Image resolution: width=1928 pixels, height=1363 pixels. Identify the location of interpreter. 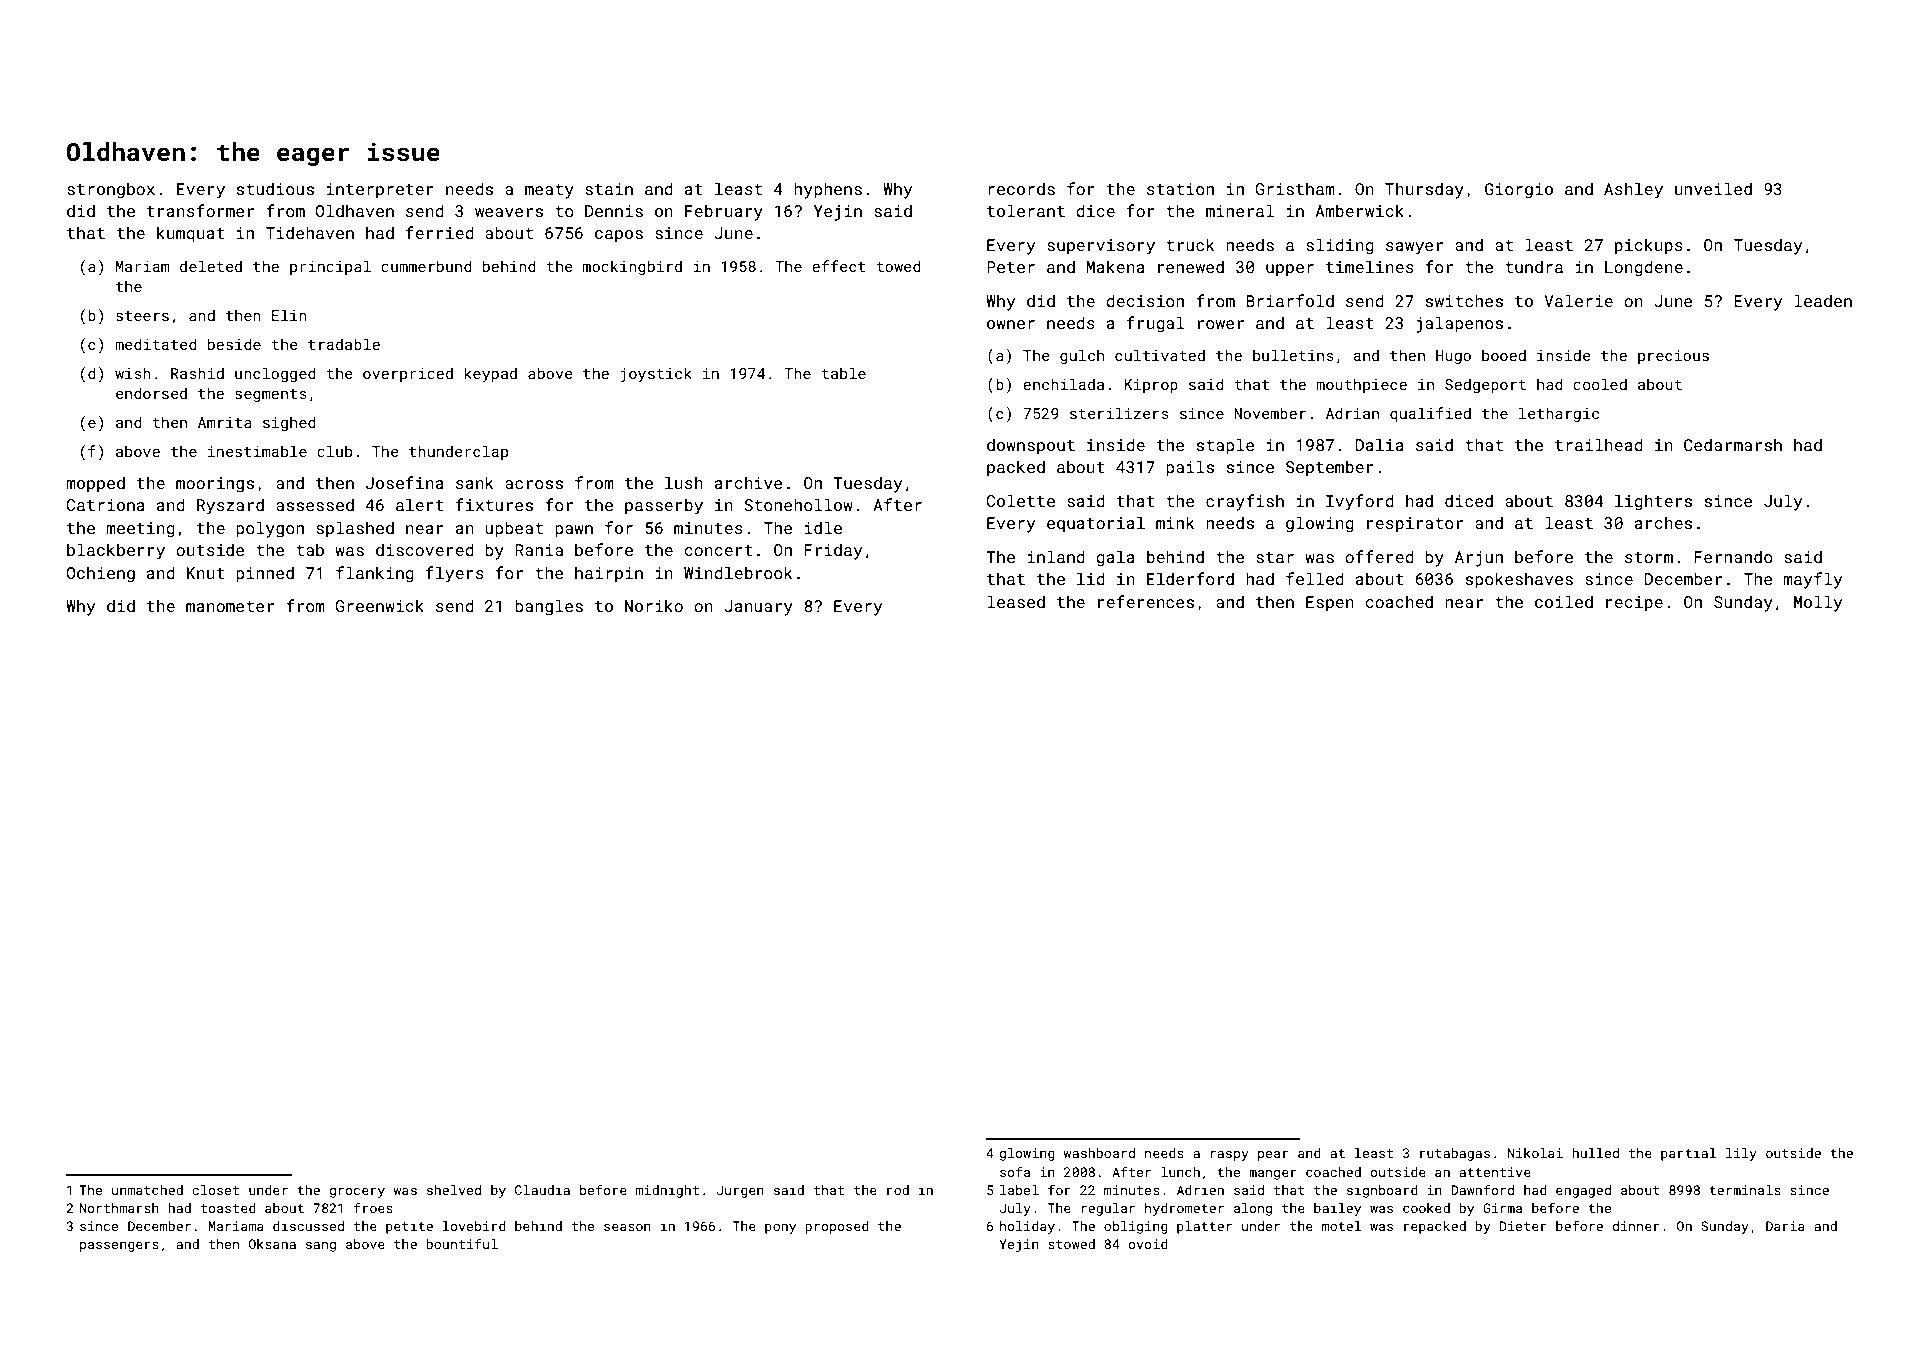
(380, 191).
